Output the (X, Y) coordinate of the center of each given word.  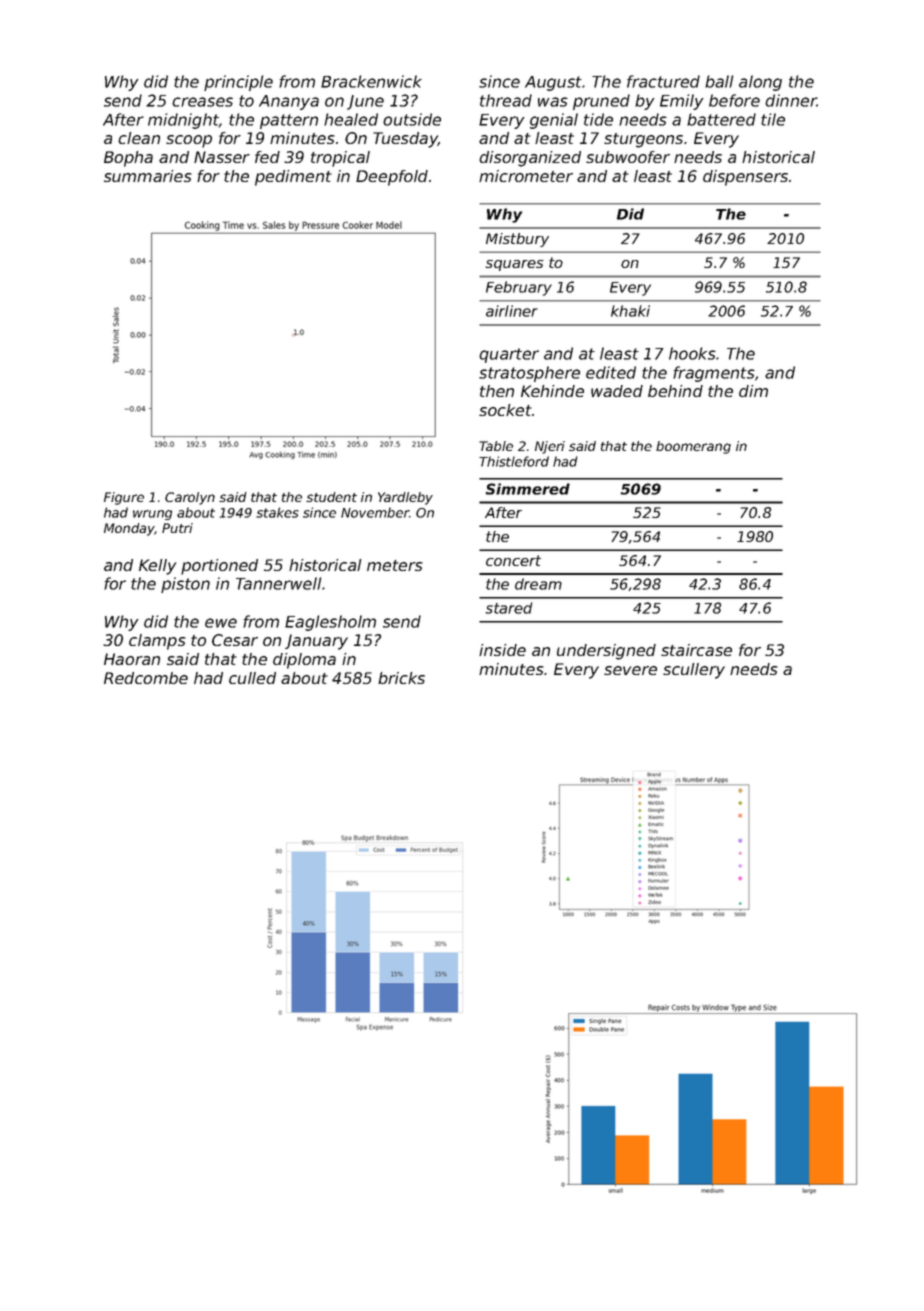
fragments (714, 374)
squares (514, 265)
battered (721, 119)
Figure (124, 498)
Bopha (128, 159)
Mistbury (517, 240)
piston (185, 585)
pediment (293, 178)
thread (506, 100)
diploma (304, 661)
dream (538, 584)
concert (513, 560)
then (497, 391)
